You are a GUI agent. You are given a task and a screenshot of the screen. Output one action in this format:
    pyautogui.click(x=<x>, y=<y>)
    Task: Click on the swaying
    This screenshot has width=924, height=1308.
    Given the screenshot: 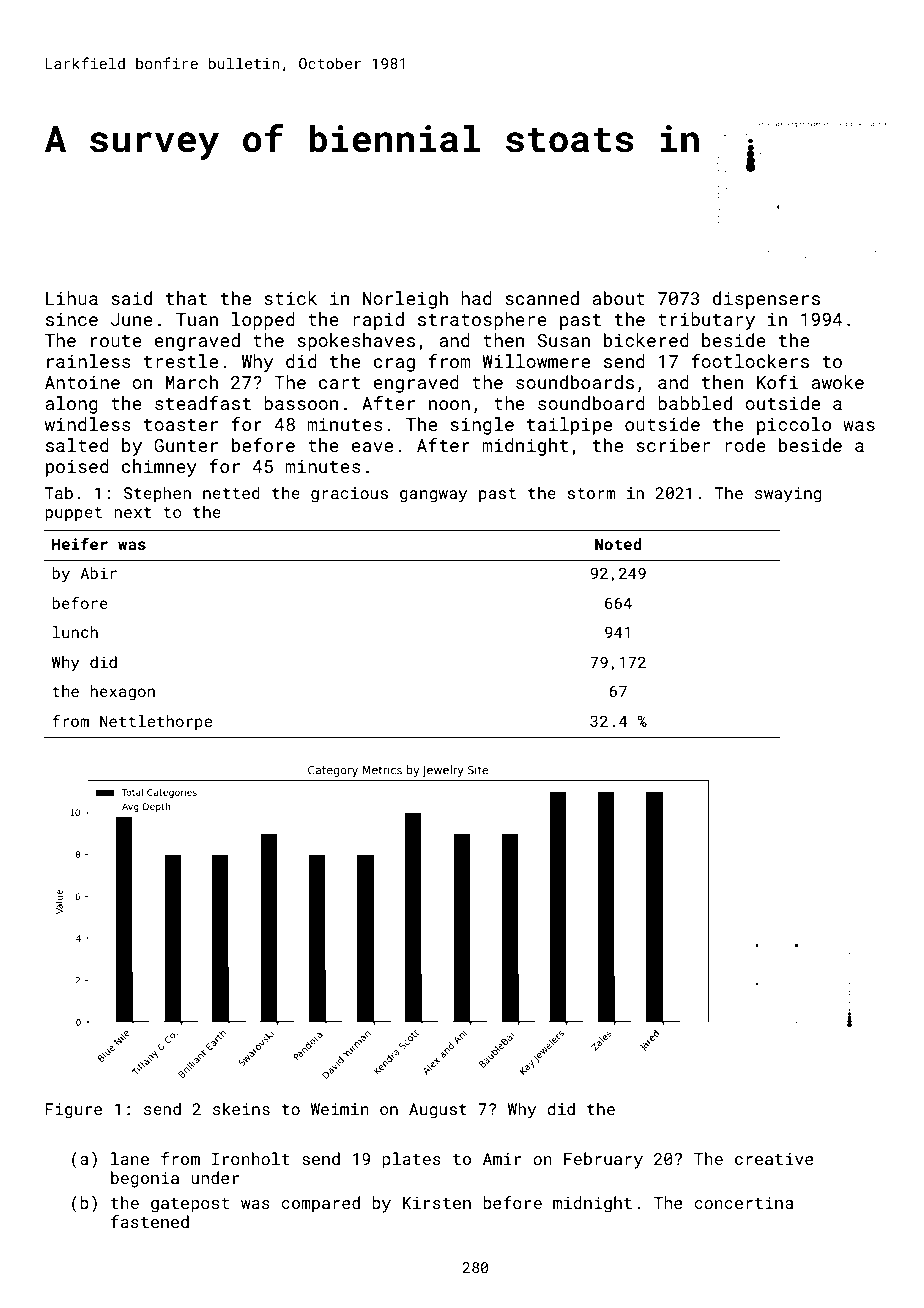 What is the action you would take?
    pyautogui.click(x=788, y=495)
